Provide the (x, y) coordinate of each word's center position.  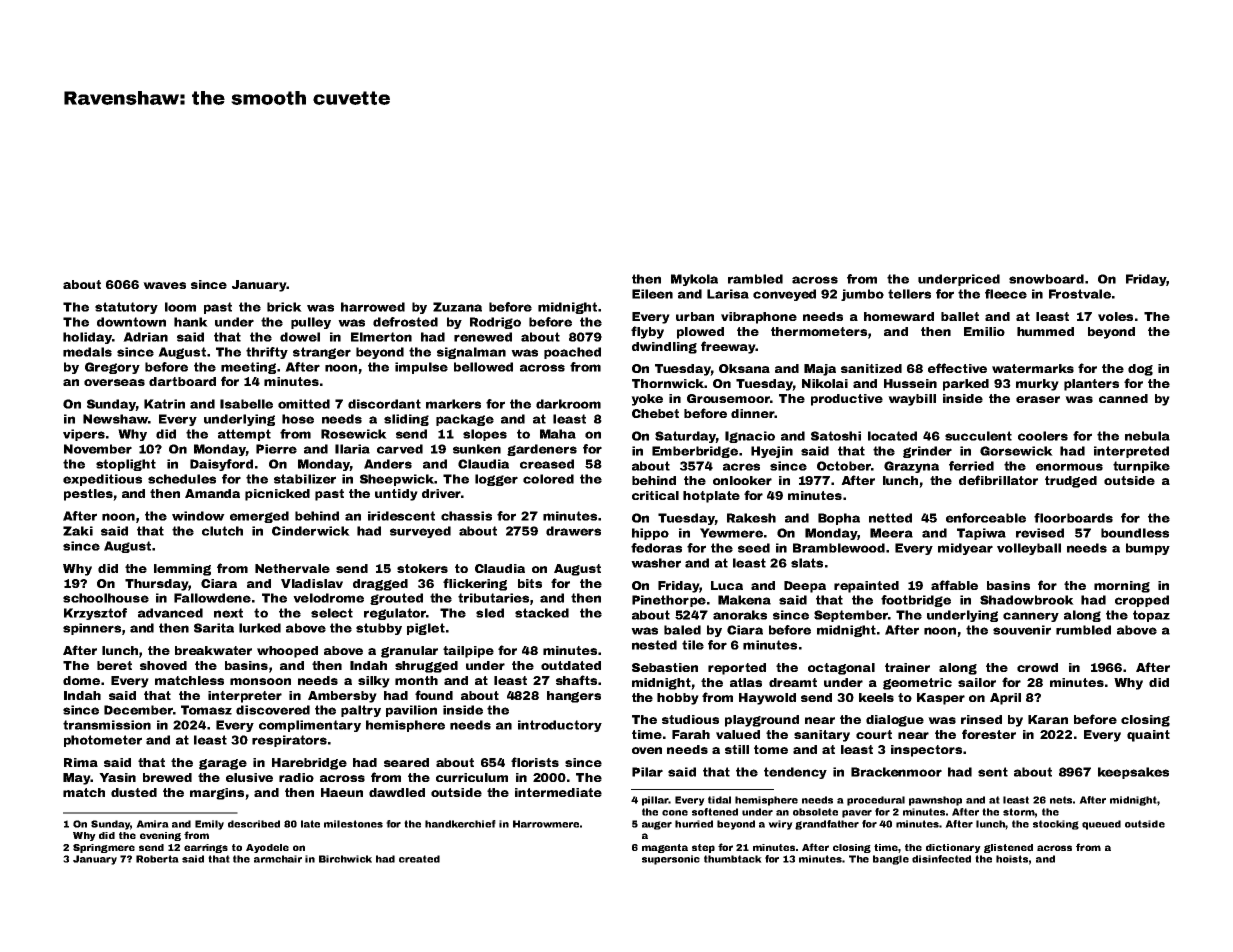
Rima (81, 762)
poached (572, 353)
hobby (678, 699)
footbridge (916, 601)
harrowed (373, 307)
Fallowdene (212, 598)
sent (993, 772)
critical (655, 495)
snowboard (1046, 279)
